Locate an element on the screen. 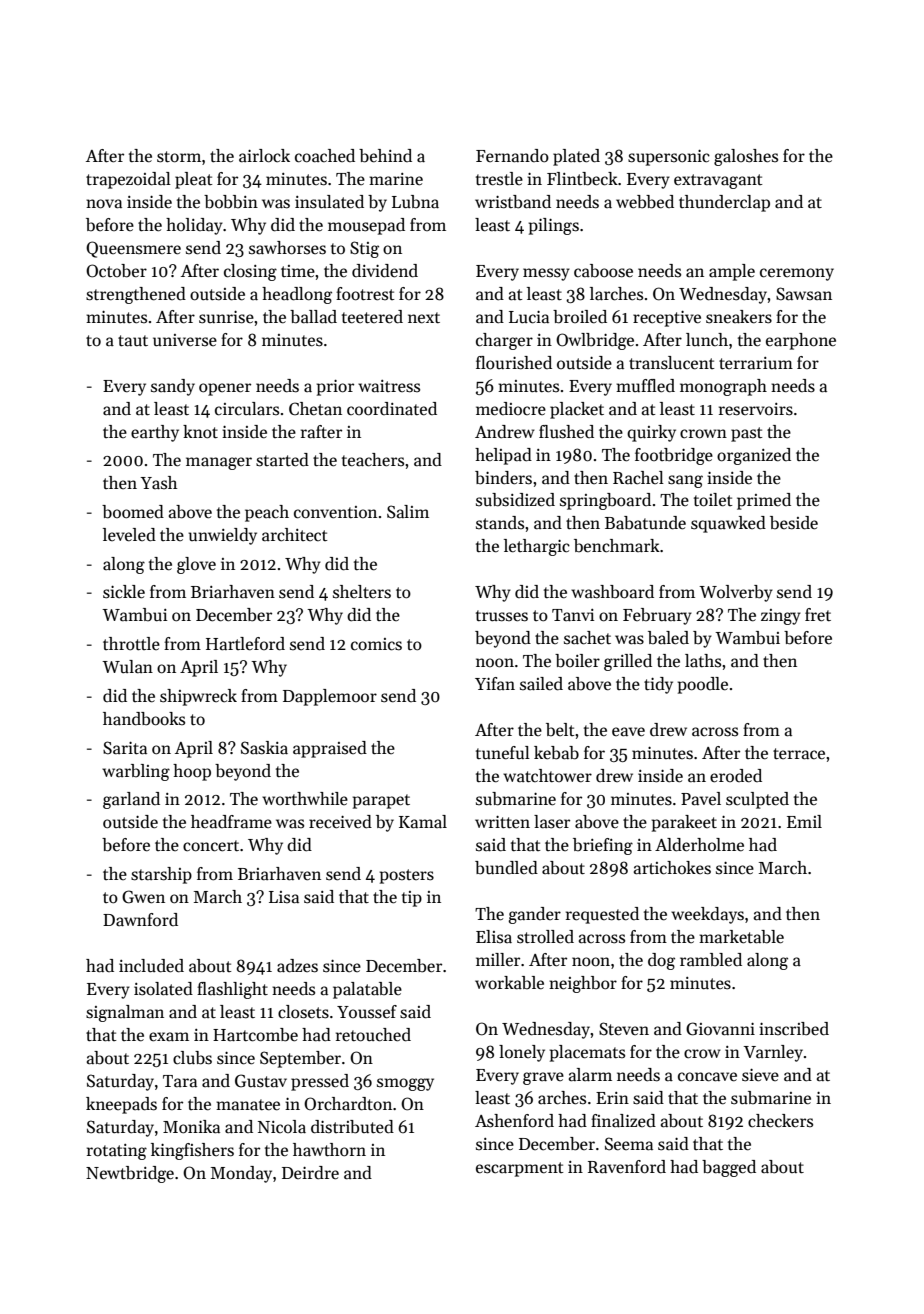 The height and width of the screenshot is (1314, 924). Yifan is located at coordinates (495, 684).
